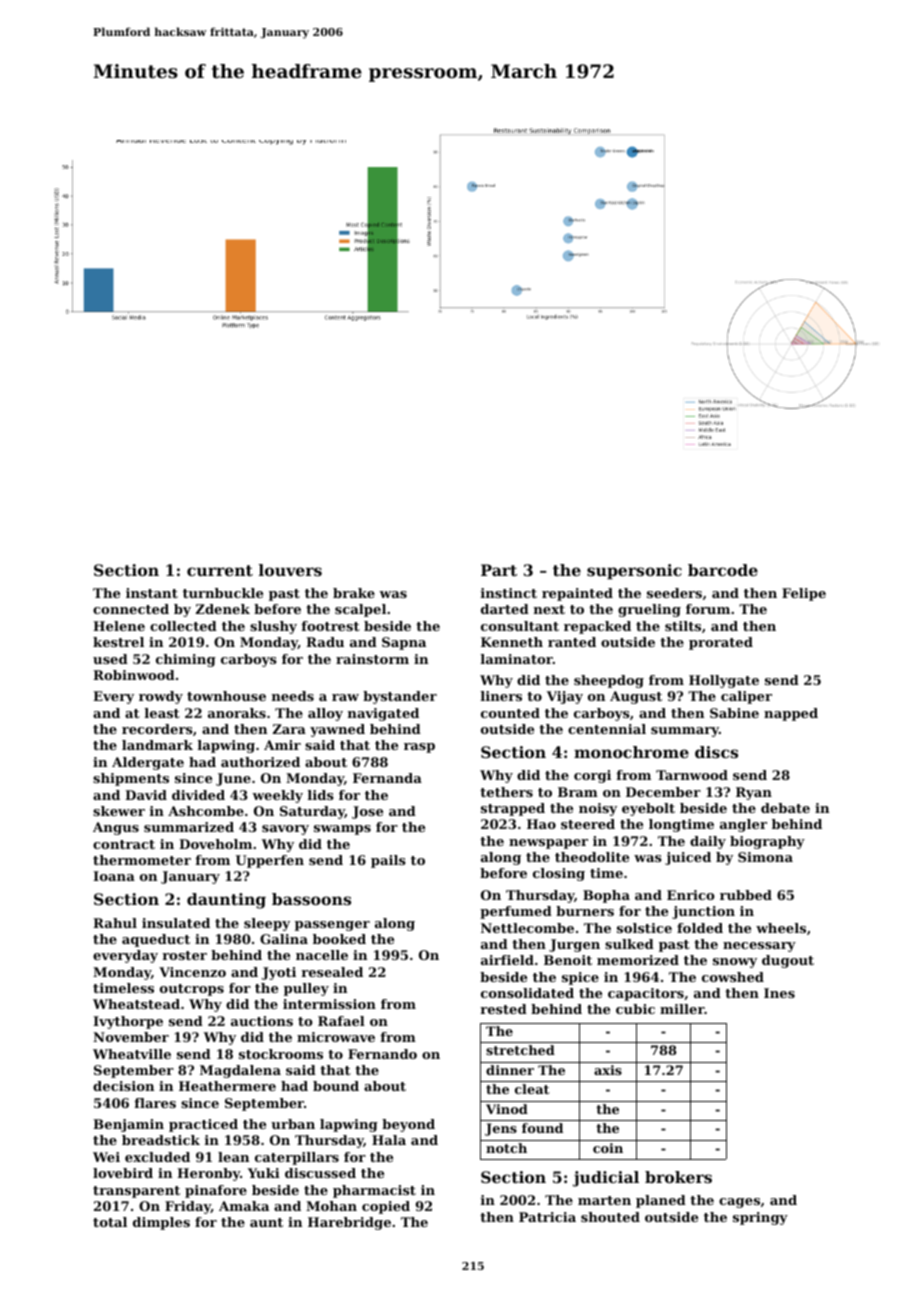 The image size is (924, 1308). Describe the element at coordinates (804, 594) in the page. I see `Felipe` at that location.
